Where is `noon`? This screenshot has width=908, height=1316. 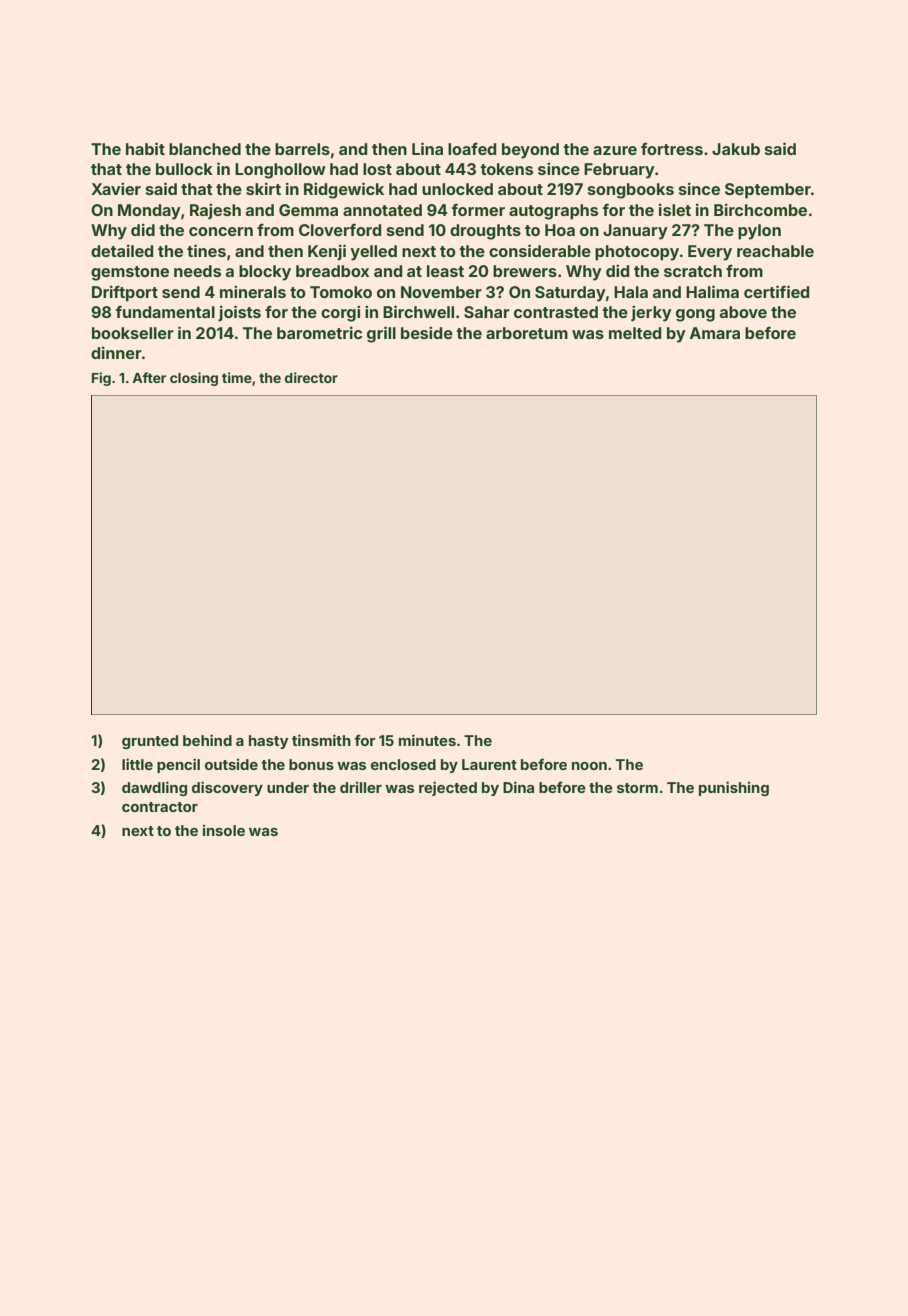
noon is located at coordinates (589, 766).
